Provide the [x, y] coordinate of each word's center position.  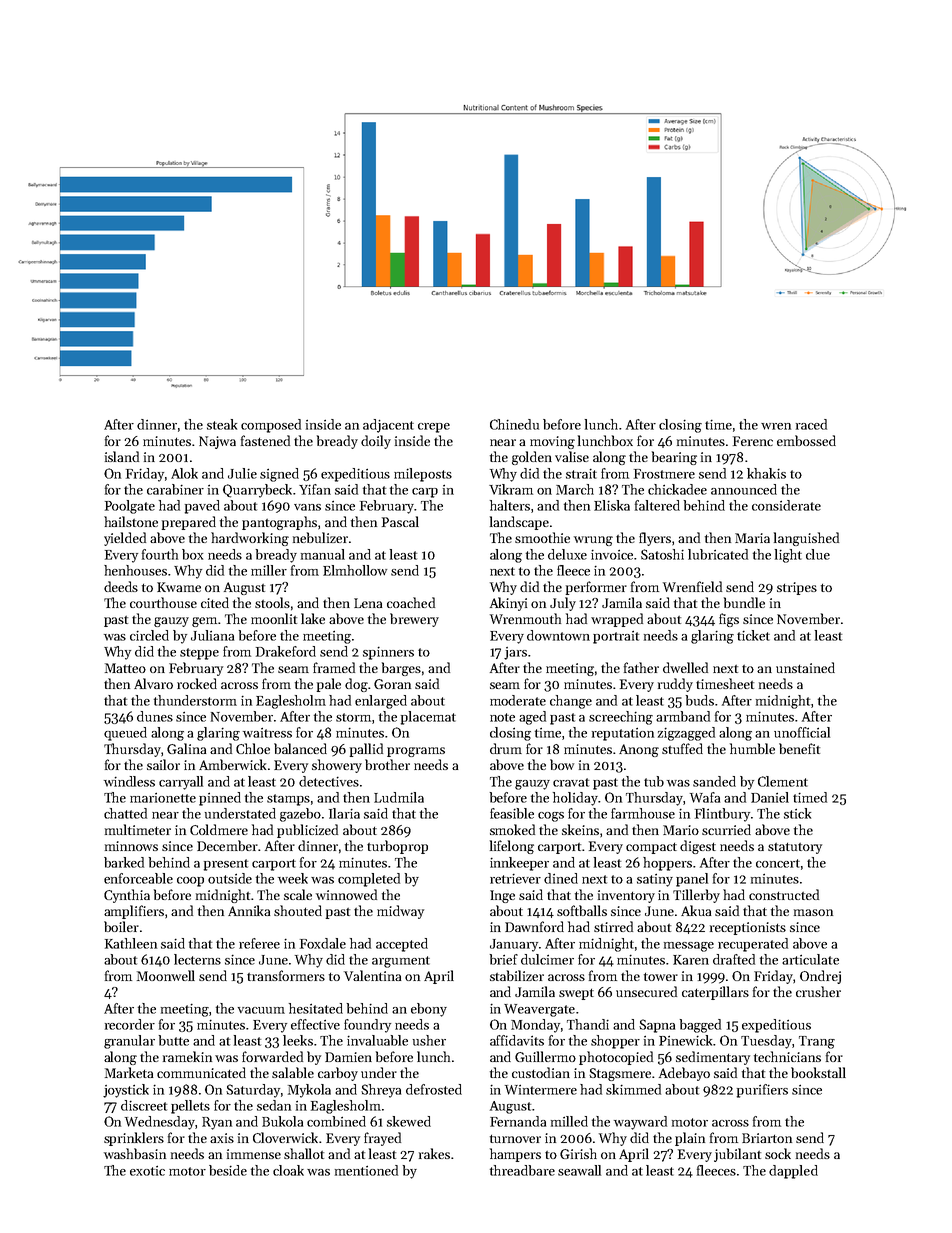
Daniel [770, 797]
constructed [784, 894]
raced [811, 424]
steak [222, 424]
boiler [121, 926]
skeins [580, 829]
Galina [186, 748]
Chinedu [514, 424]
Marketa [129, 1072]
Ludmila [399, 797]
